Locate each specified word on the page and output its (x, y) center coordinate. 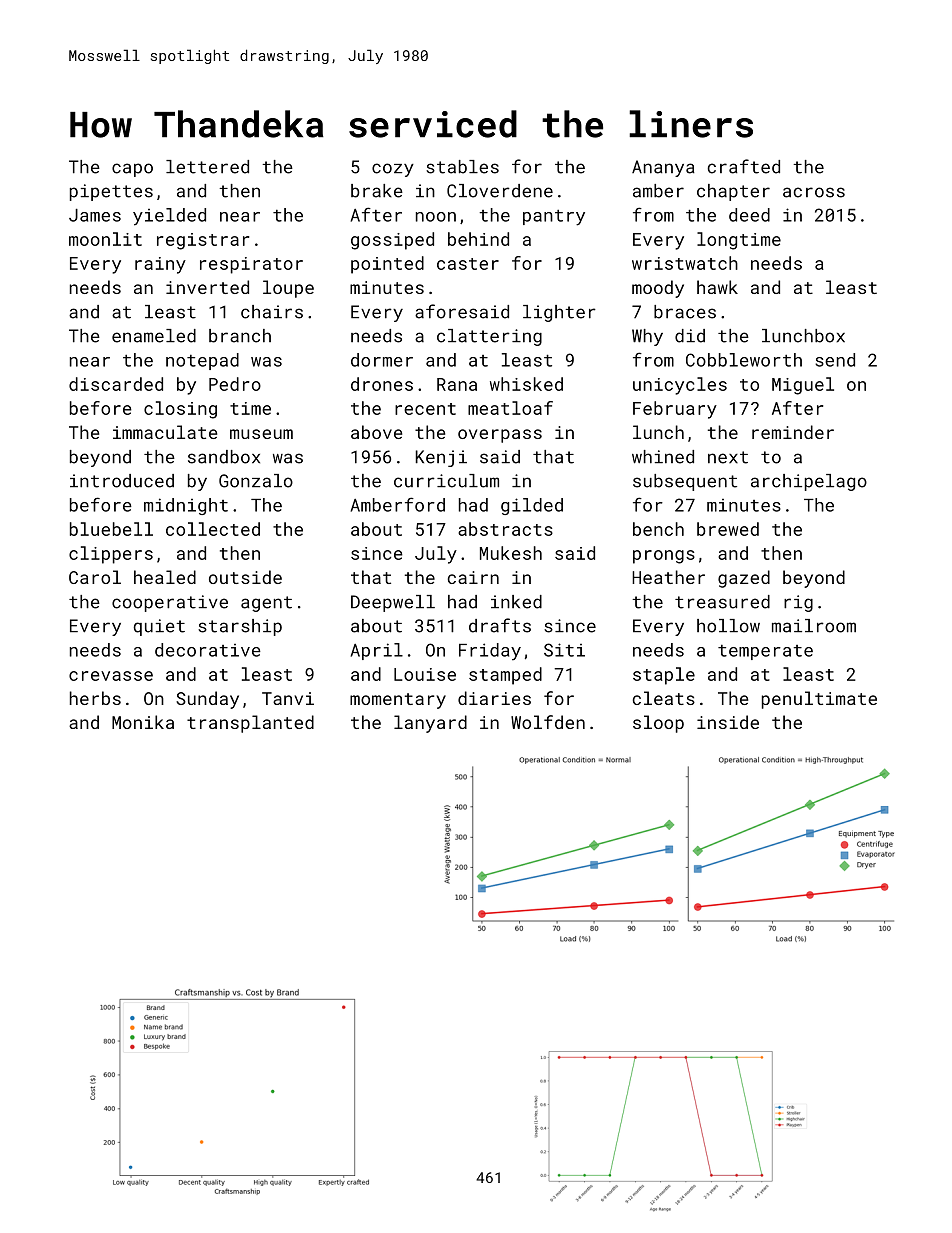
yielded (169, 217)
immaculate (165, 432)
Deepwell (393, 603)
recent (425, 409)
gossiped (392, 241)
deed (749, 215)
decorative (208, 650)
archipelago (809, 482)
